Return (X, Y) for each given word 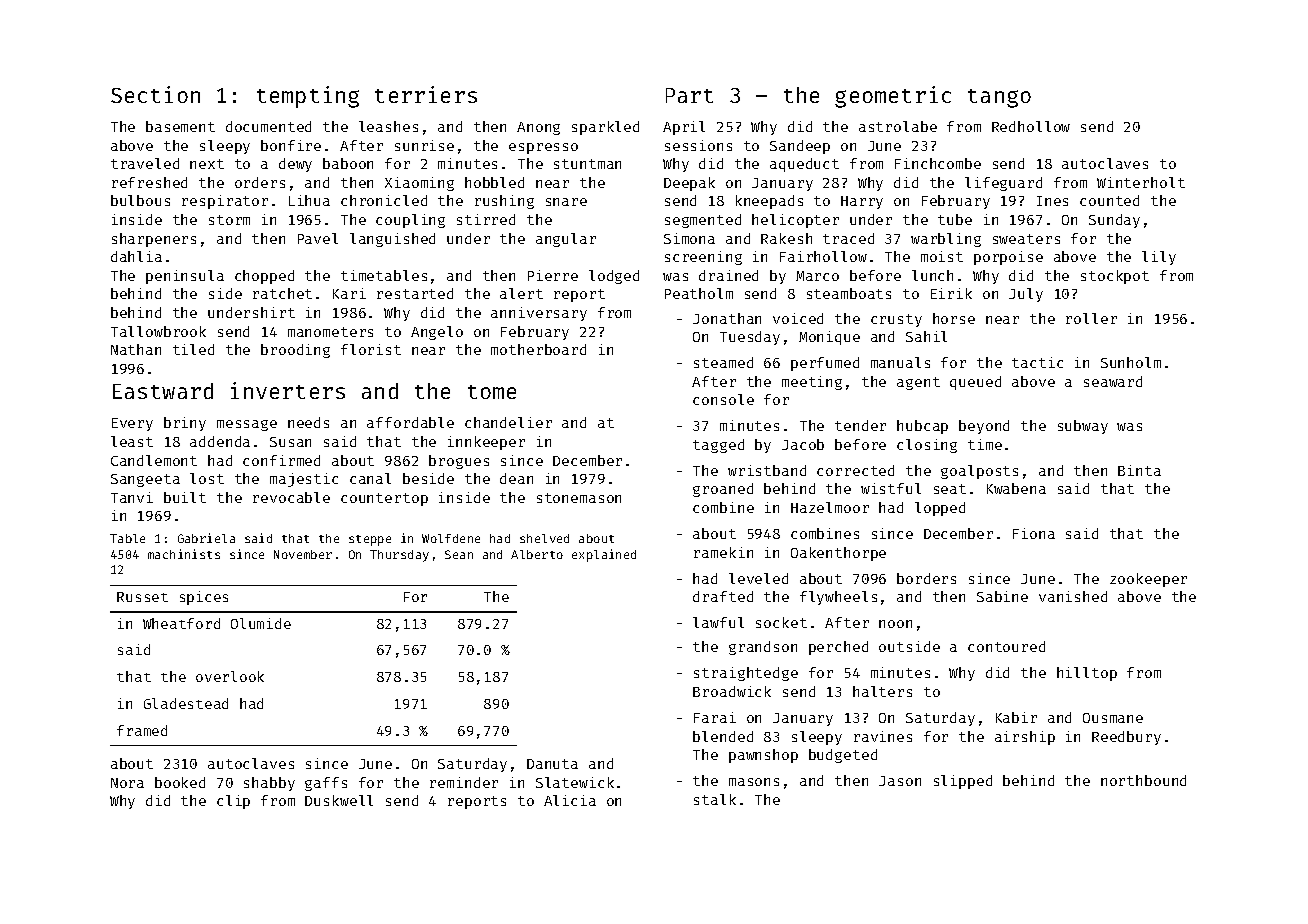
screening (703, 258)
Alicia (570, 800)
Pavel (318, 238)
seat (950, 489)
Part (689, 95)
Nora (127, 783)
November (303, 554)
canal (370, 478)
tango (999, 98)
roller (1091, 318)
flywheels (838, 598)
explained (604, 555)
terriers (426, 94)
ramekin (723, 552)
